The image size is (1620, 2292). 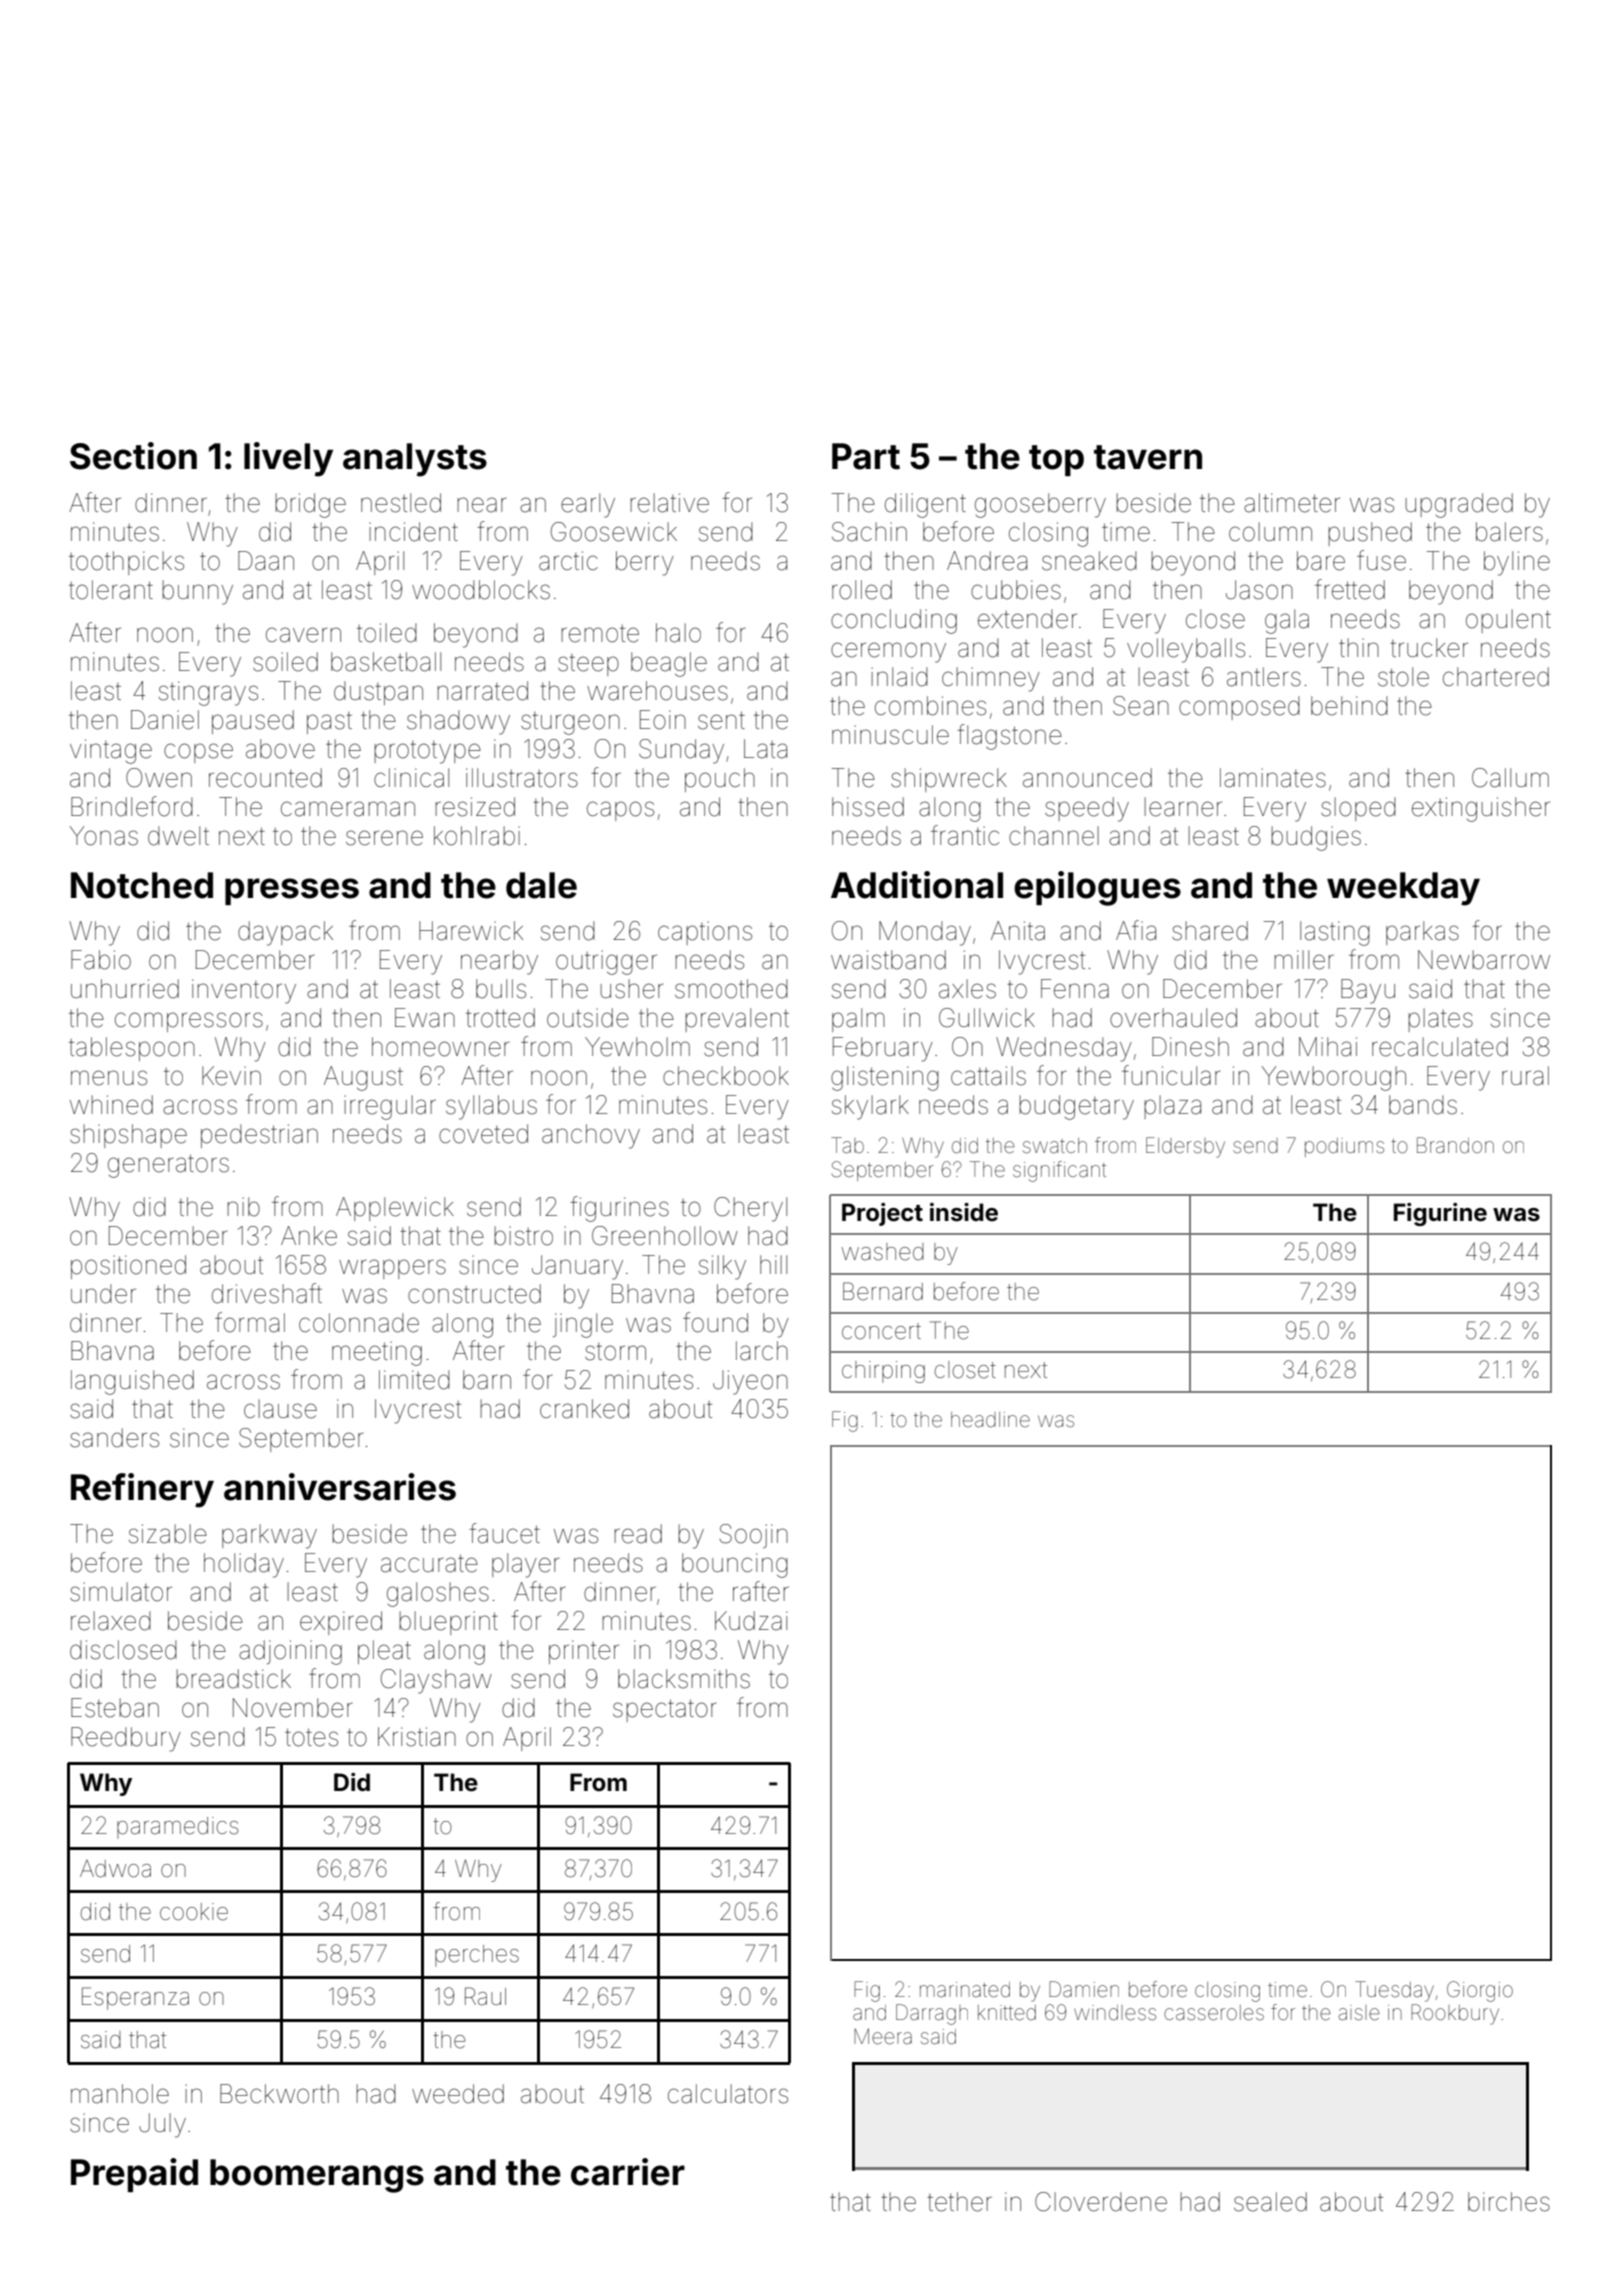 I want to click on Kudzai, so click(x=751, y=1621).
